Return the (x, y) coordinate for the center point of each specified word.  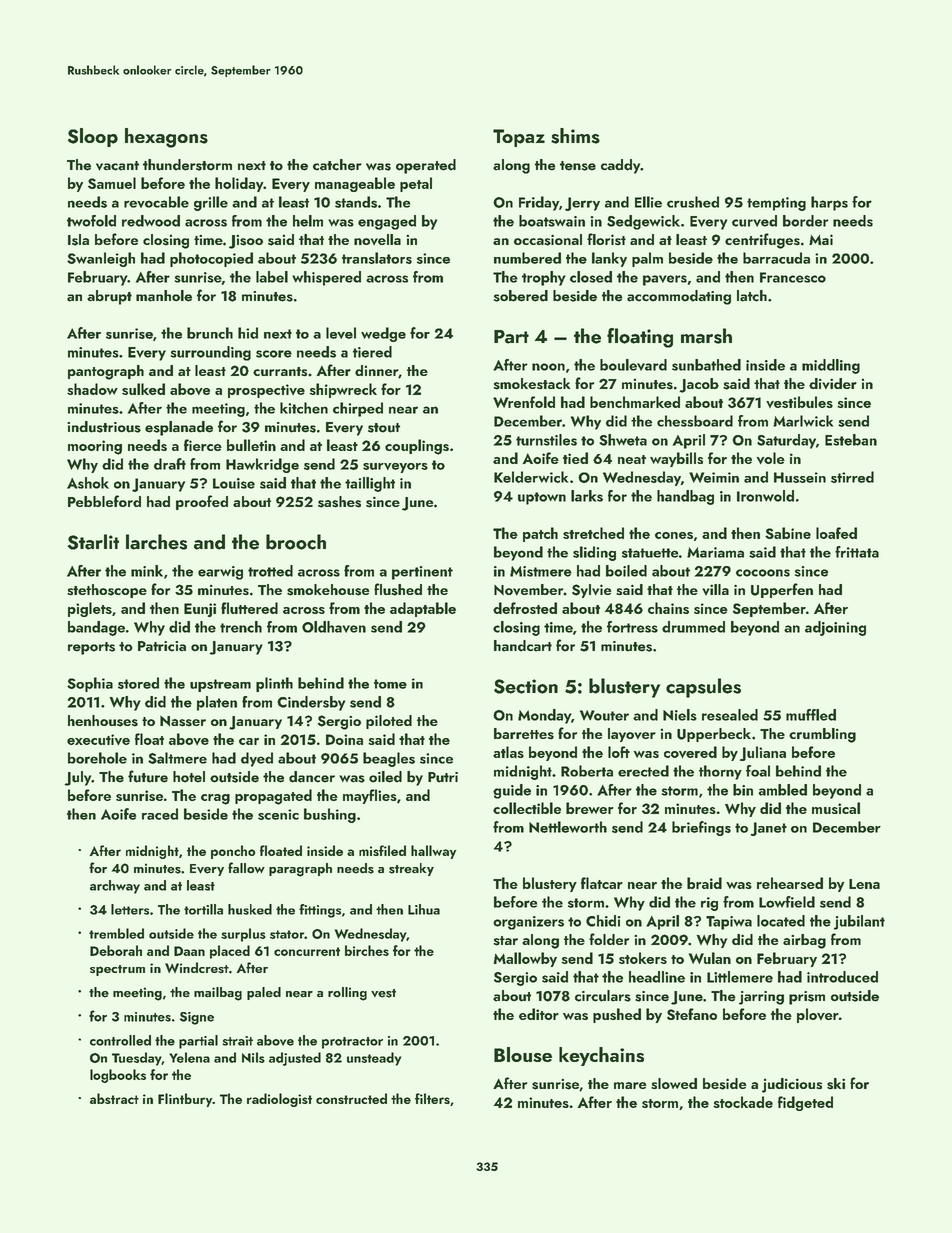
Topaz (519, 138)
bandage (96, 628)
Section (526, 686)
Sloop (93, 137)
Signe (197, 1018)
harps (829, 203)
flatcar (602, 883)
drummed (693, 627)
